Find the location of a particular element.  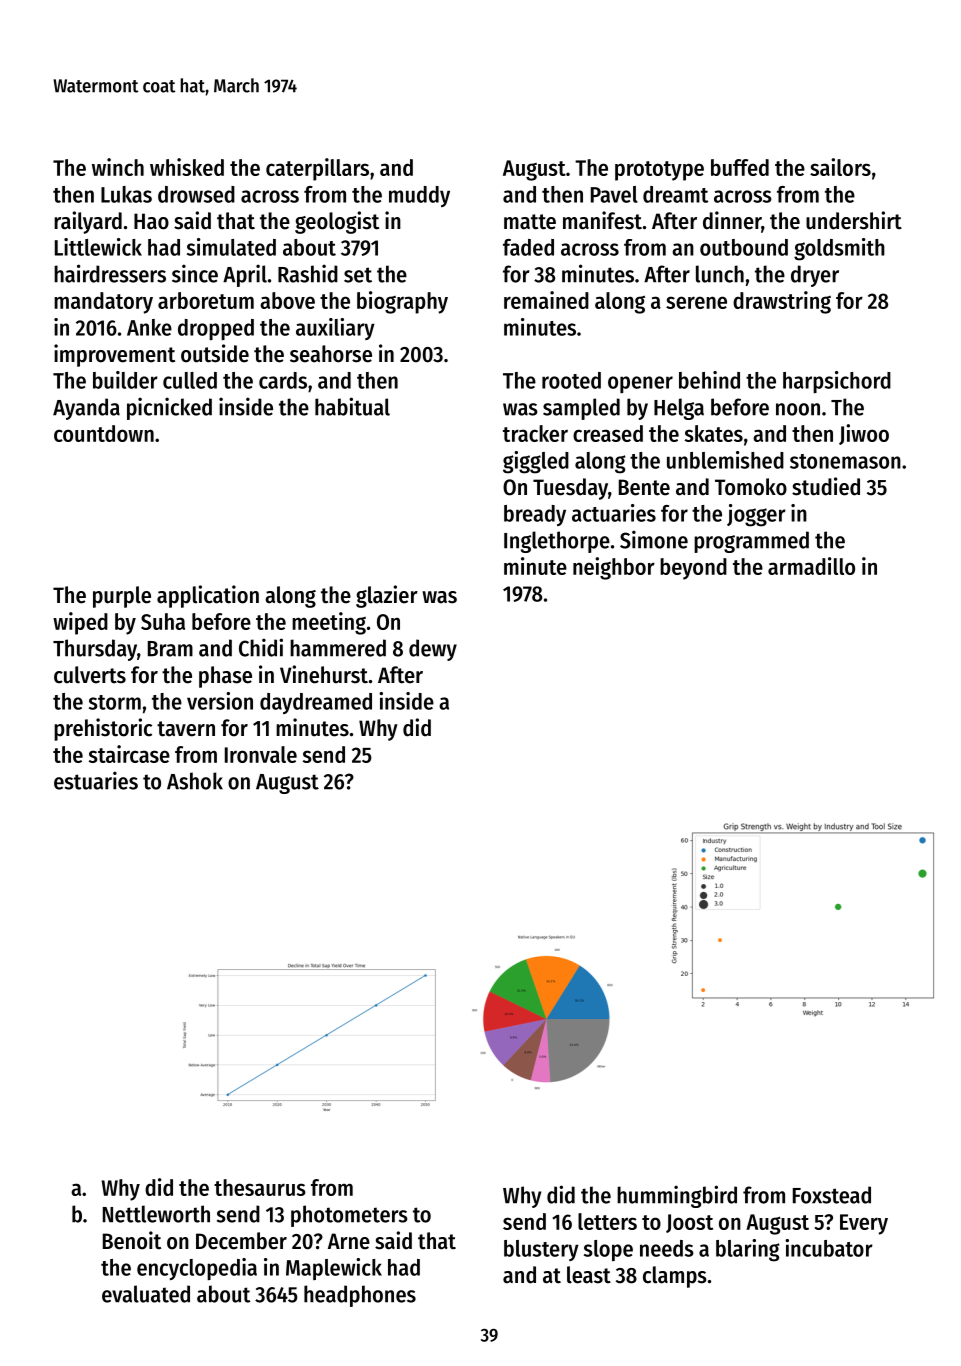

sailors is located at coordinates (840, 167).
